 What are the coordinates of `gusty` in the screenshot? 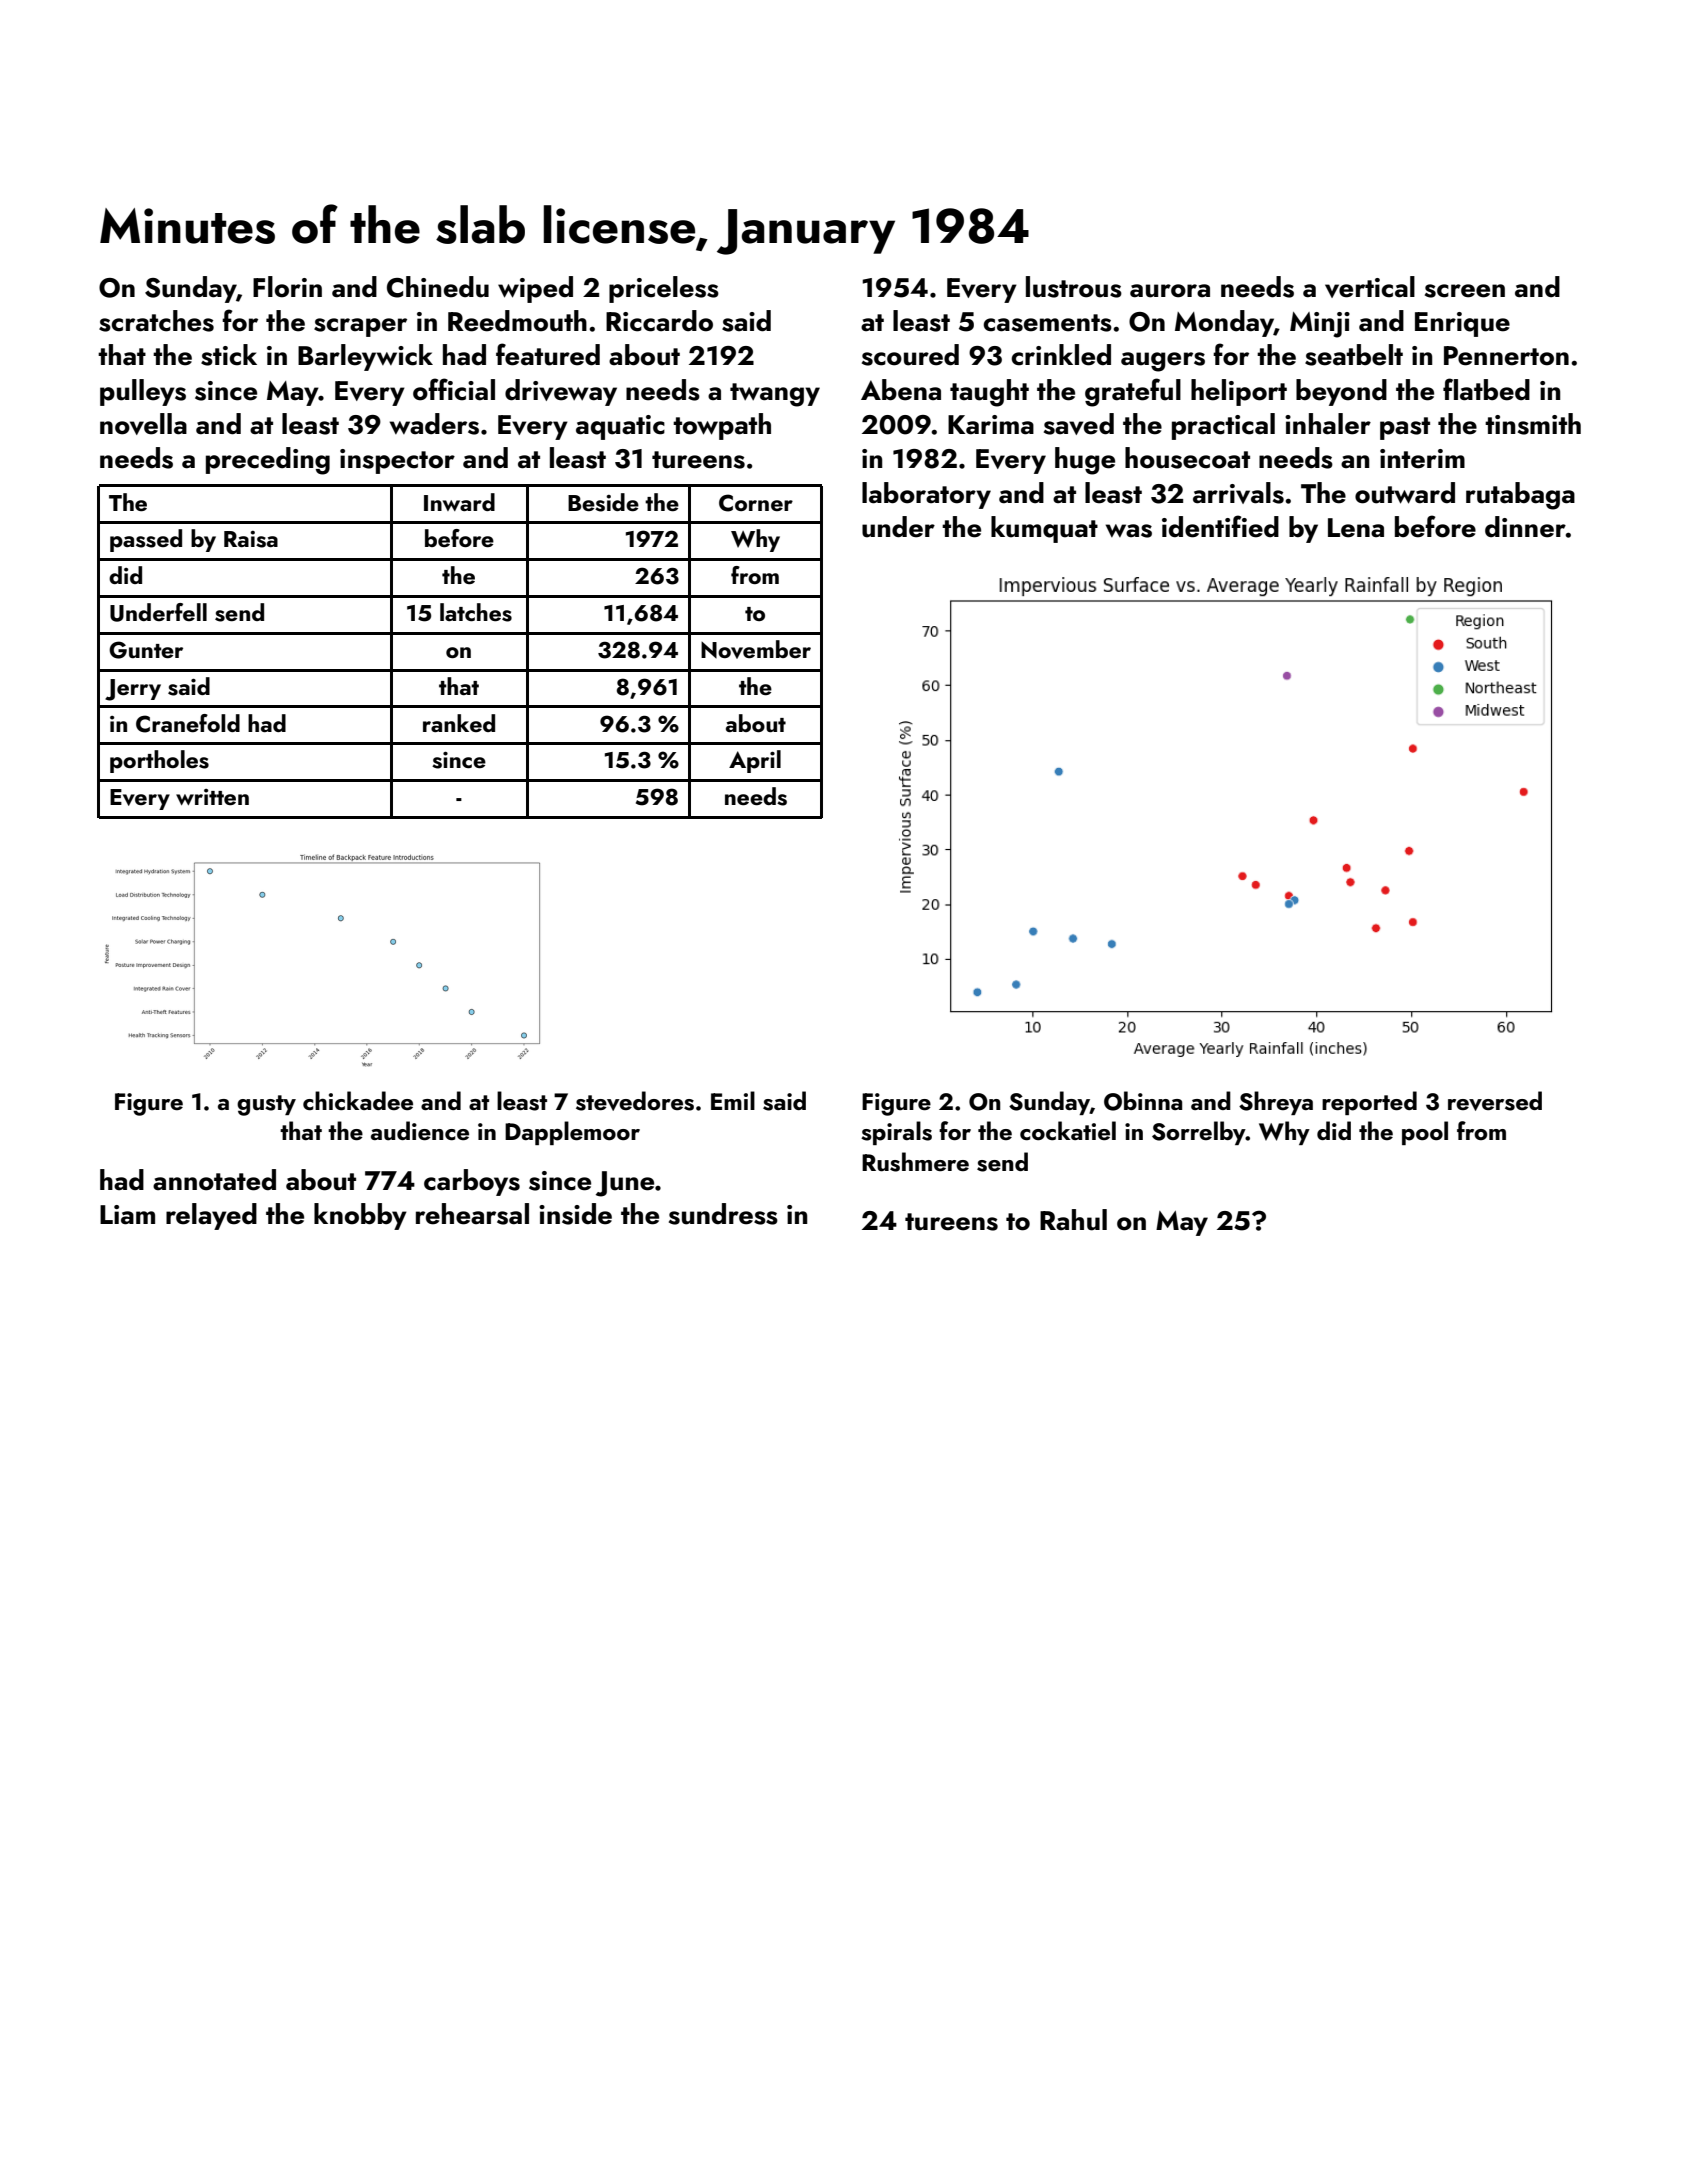 It's located at (266, 1105).
